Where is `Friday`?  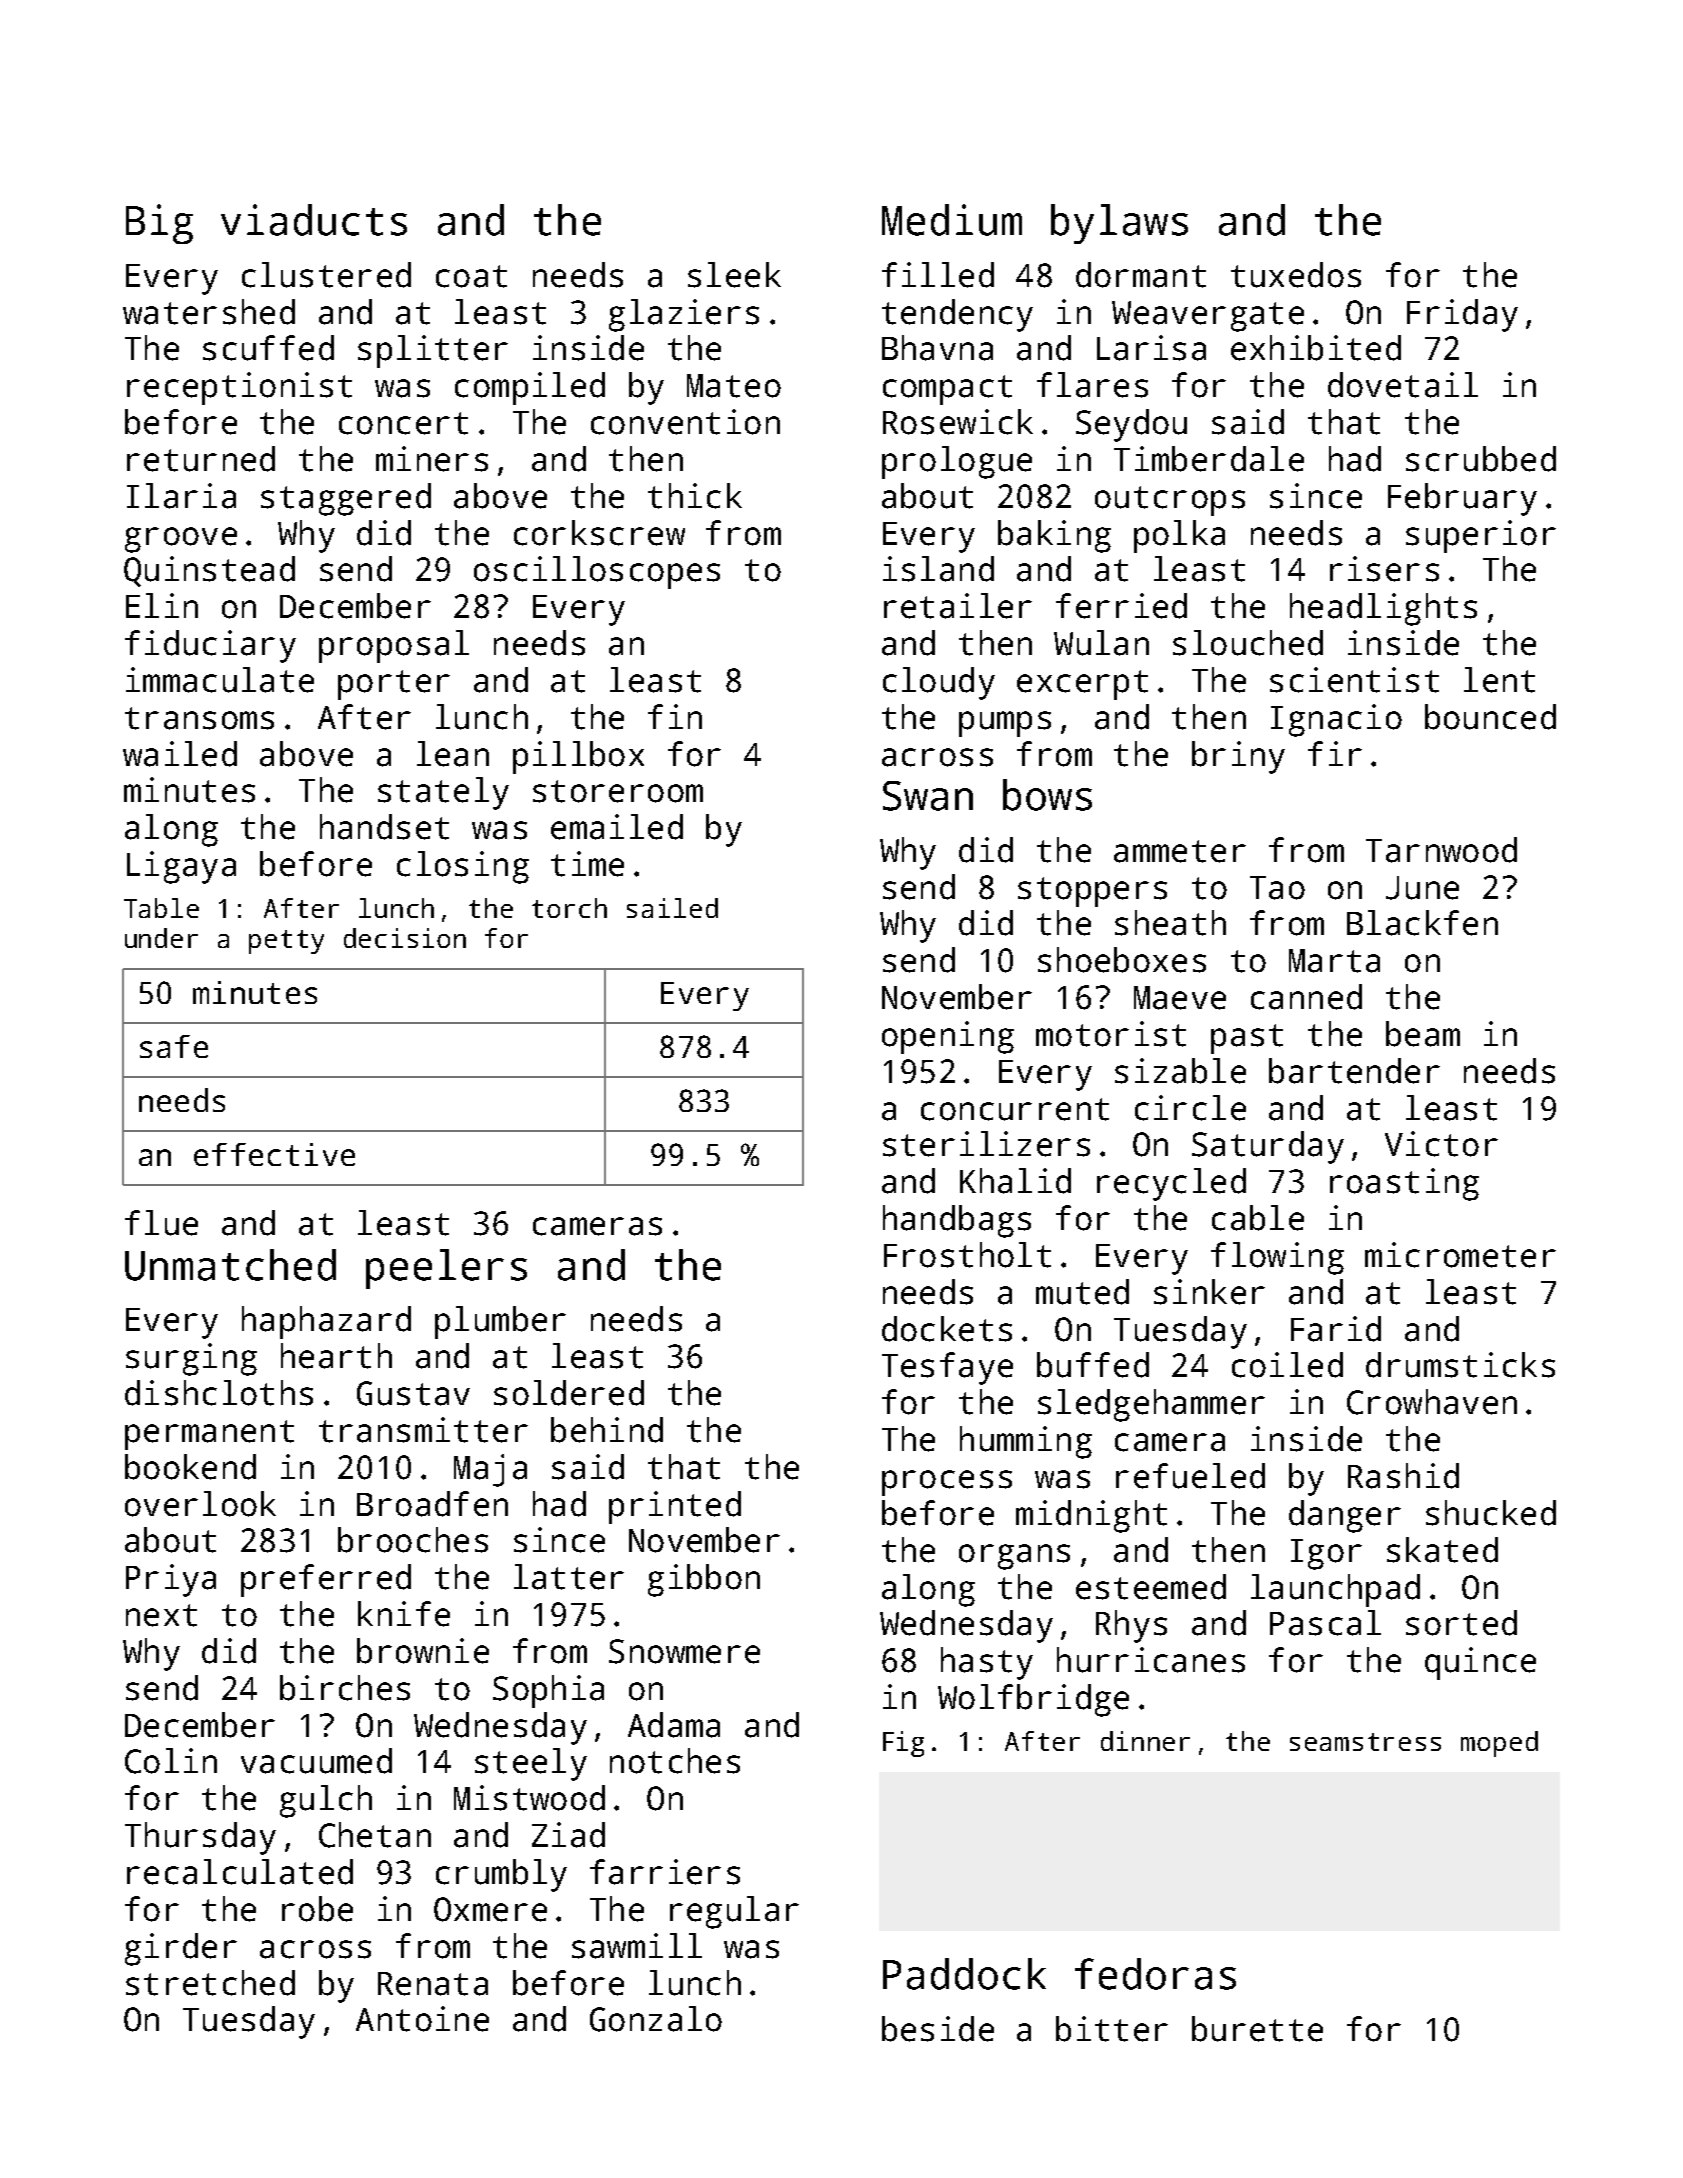 Friday is located at coordinates (1462, 315).
